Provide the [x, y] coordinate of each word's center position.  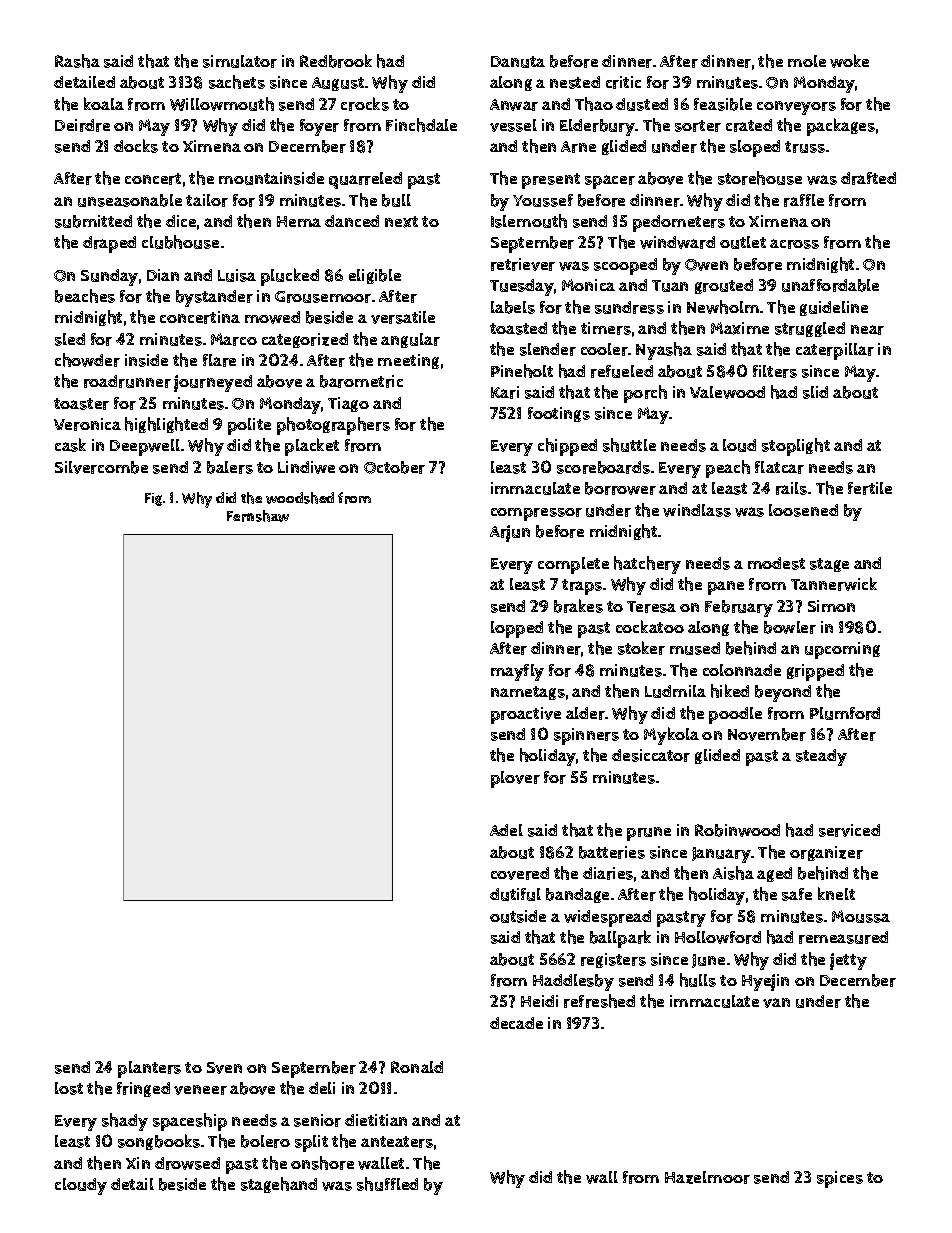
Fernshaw [258, 516]
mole [807, 61]
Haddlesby [573, 982]
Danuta [518, 62]
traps [582, 587]
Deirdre [82, 125]
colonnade [742, 670]
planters [149, 1069]
